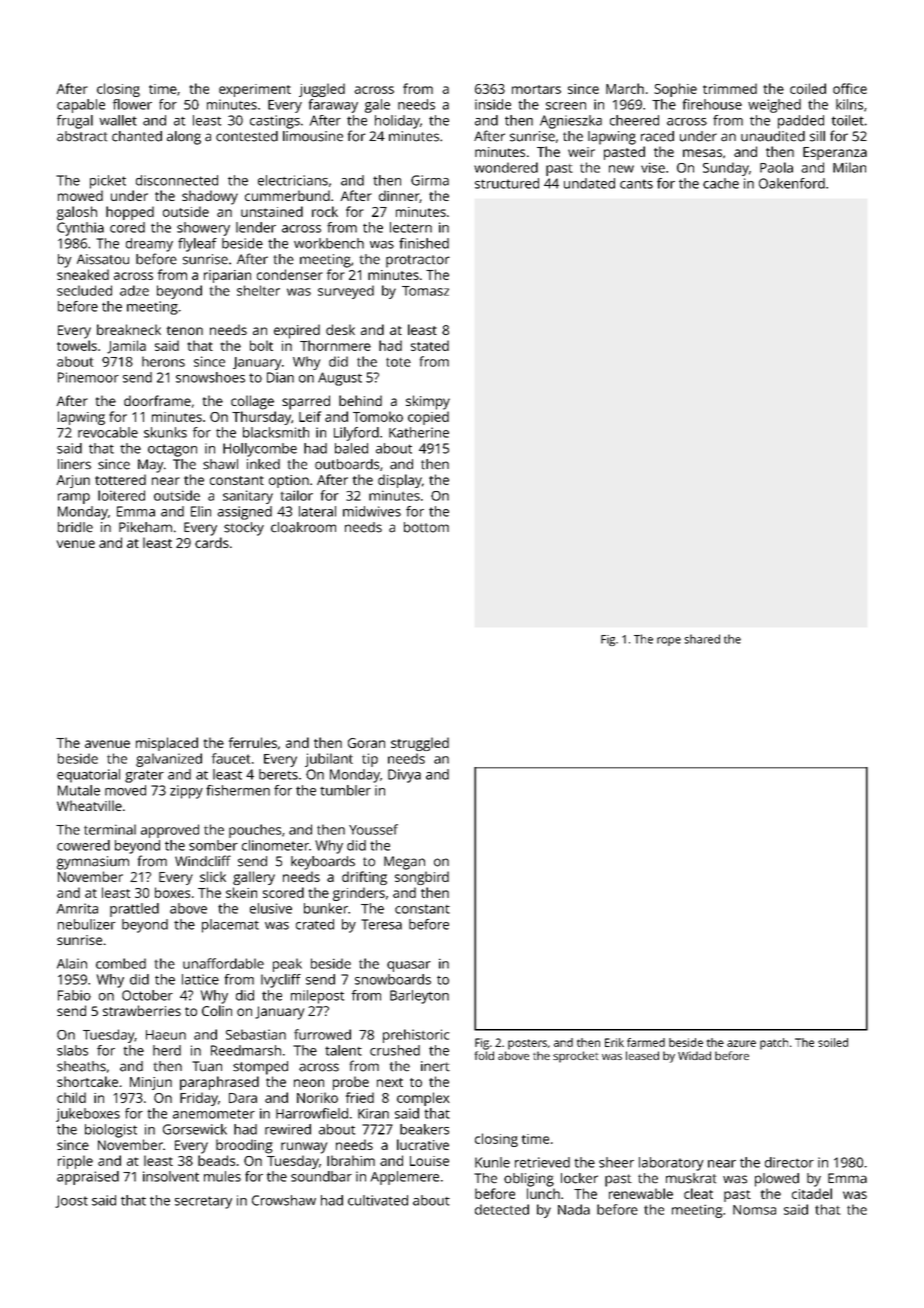 This screenshot has height=1308, width=924. Describe the element at coordinates (792, 183) in the screenshot. I see `Oakenford` at that location.
